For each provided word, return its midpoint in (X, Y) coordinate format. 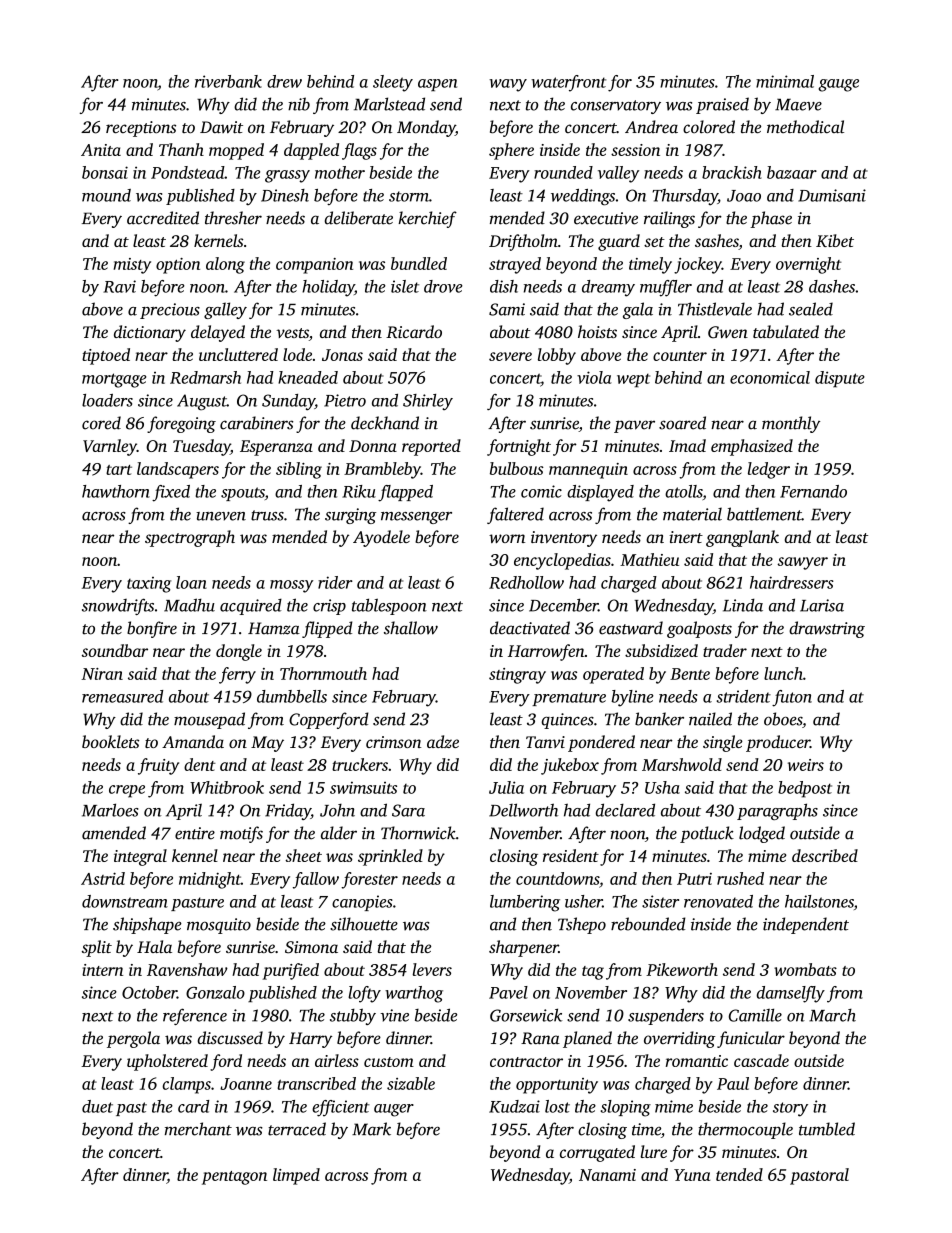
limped (296, 1176)
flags (359, 151)
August (202, 402)
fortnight (519, 447)
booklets (110, 741)
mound (106, 195)
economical (770, 377)
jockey (698, 265)
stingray (517, 676)
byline (632, 698)
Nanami (607, 1175)
